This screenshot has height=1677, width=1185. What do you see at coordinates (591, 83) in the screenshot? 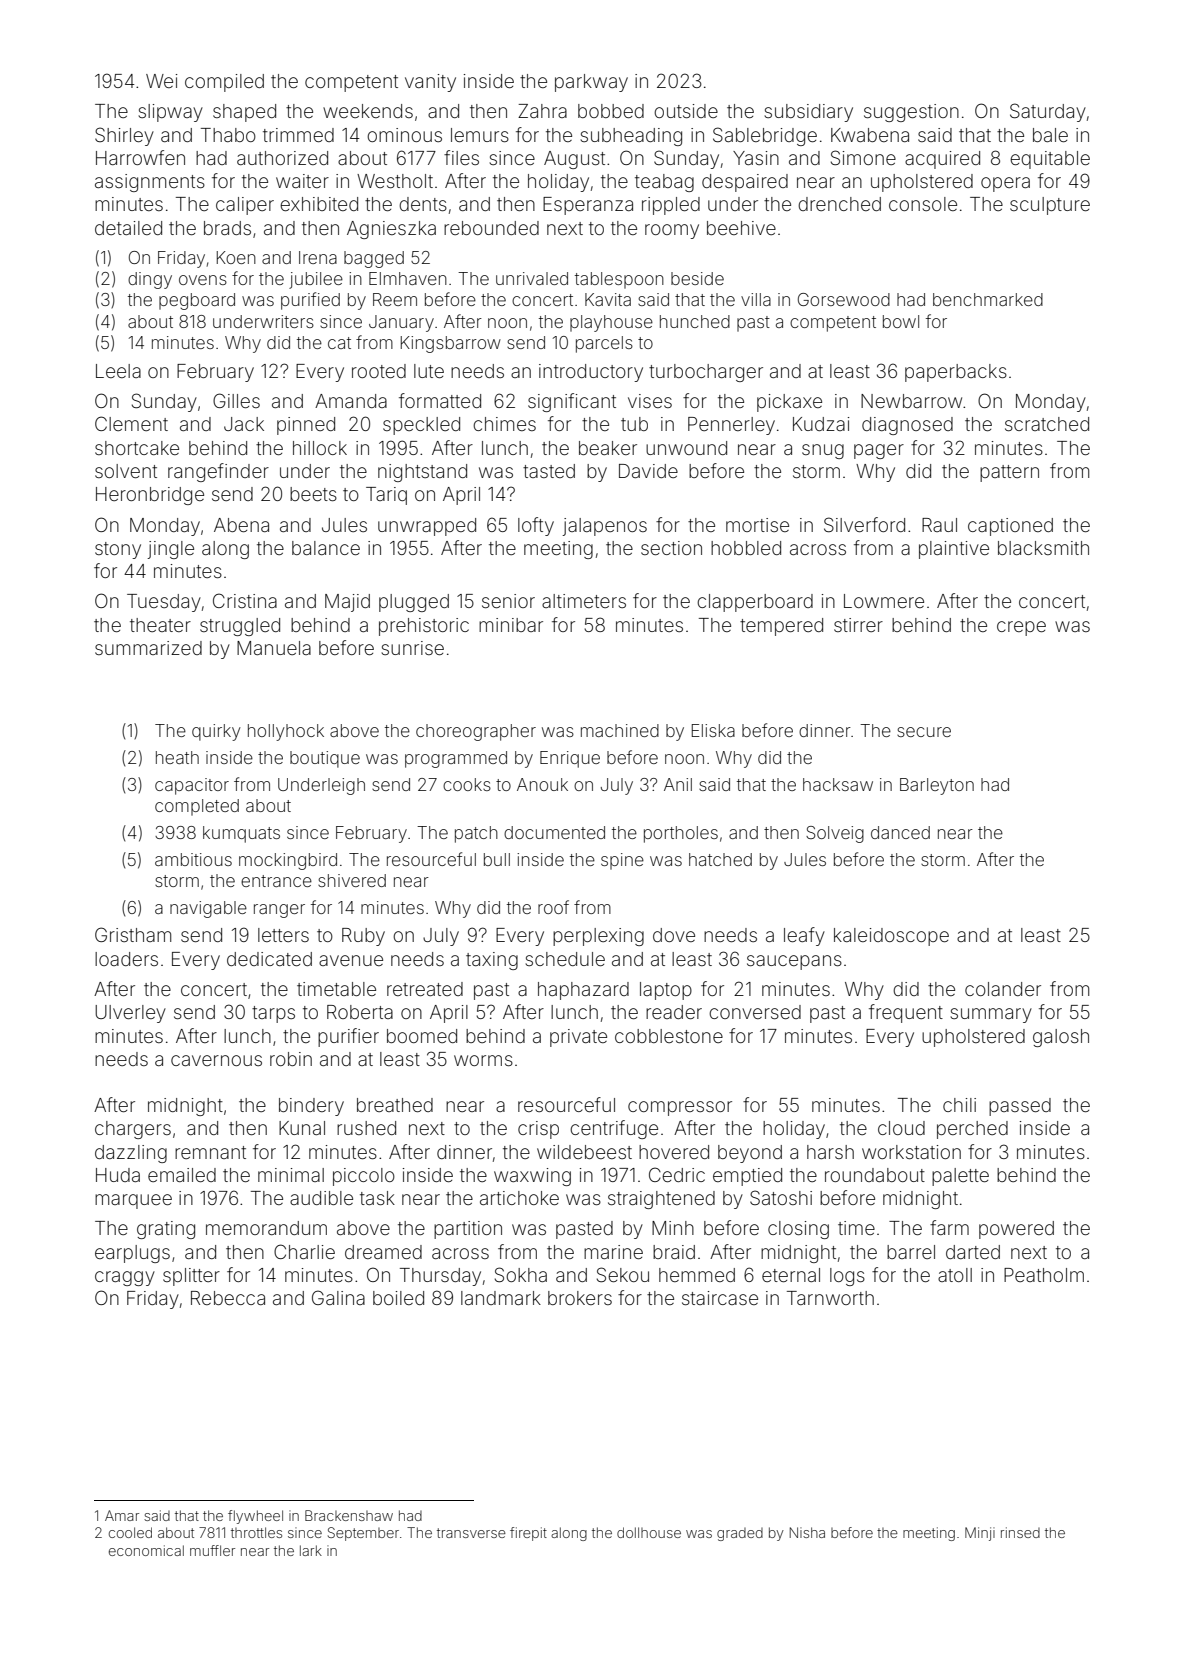
I see `parkway` at bounding box center [591, 83].
